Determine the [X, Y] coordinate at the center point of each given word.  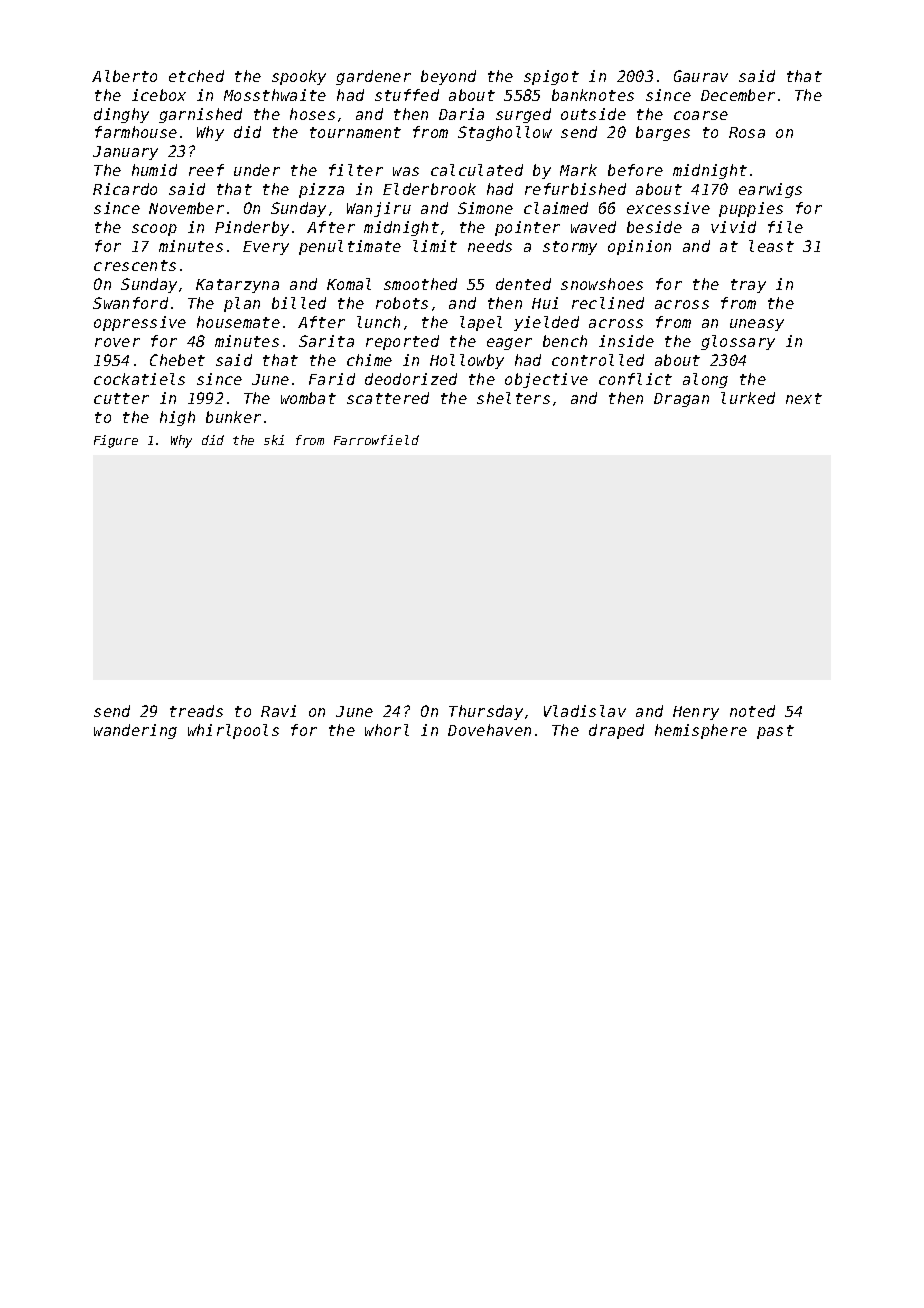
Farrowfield [376, 440]
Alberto [124, 76]
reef [206, 170]
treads [196, 711]
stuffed [407, 95]
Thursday [486, 712]
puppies [751, 209]
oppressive [140, 323]
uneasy [757, 325]
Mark [578, 170]
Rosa [747, 132]
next [804, 398]
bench [565, 341]
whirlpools [233, 731]
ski [274, 440]
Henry [696, 713]
